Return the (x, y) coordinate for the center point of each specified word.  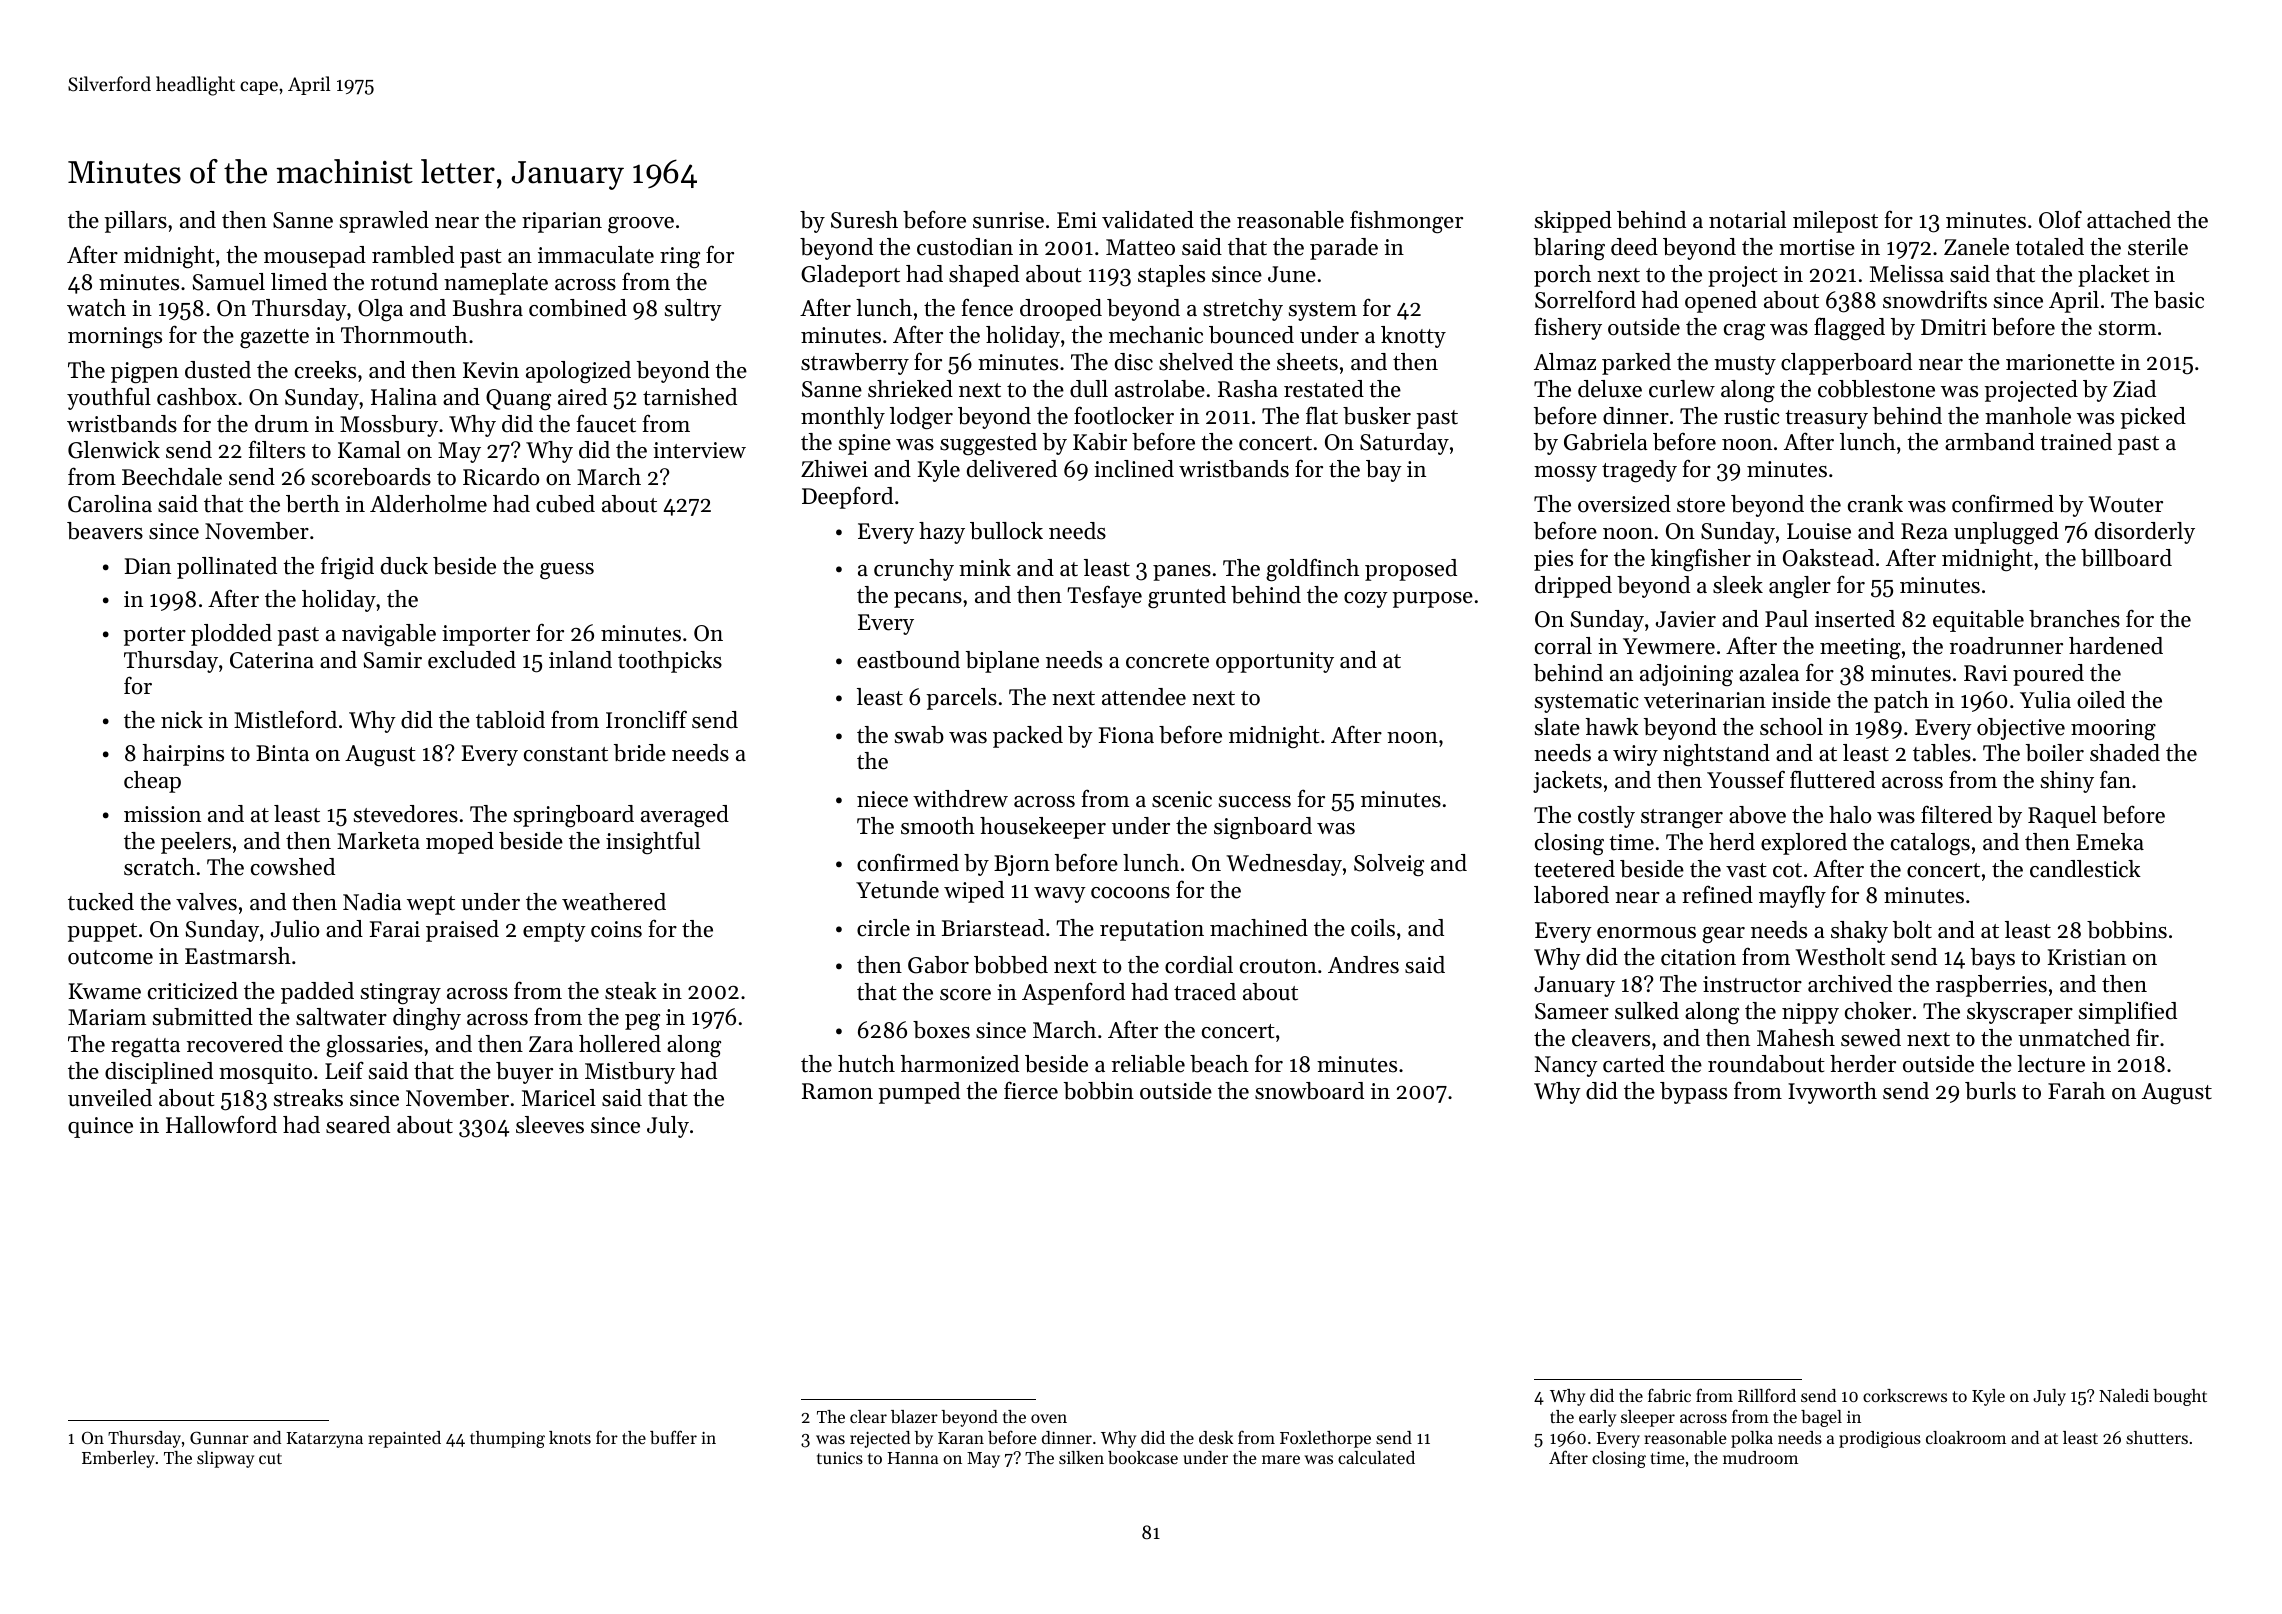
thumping (507, 1439)
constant (566, 754)
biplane (1002, 662)
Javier (1686, 619)
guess (567, 571)
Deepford (847, 497)
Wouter (2125, 504)
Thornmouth (404, 335)
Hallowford (221, 1124)
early (1597, 1418)
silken (1081, 1457)
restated (1324, 389)
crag (1744, 332)
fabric (1669, 1395)
